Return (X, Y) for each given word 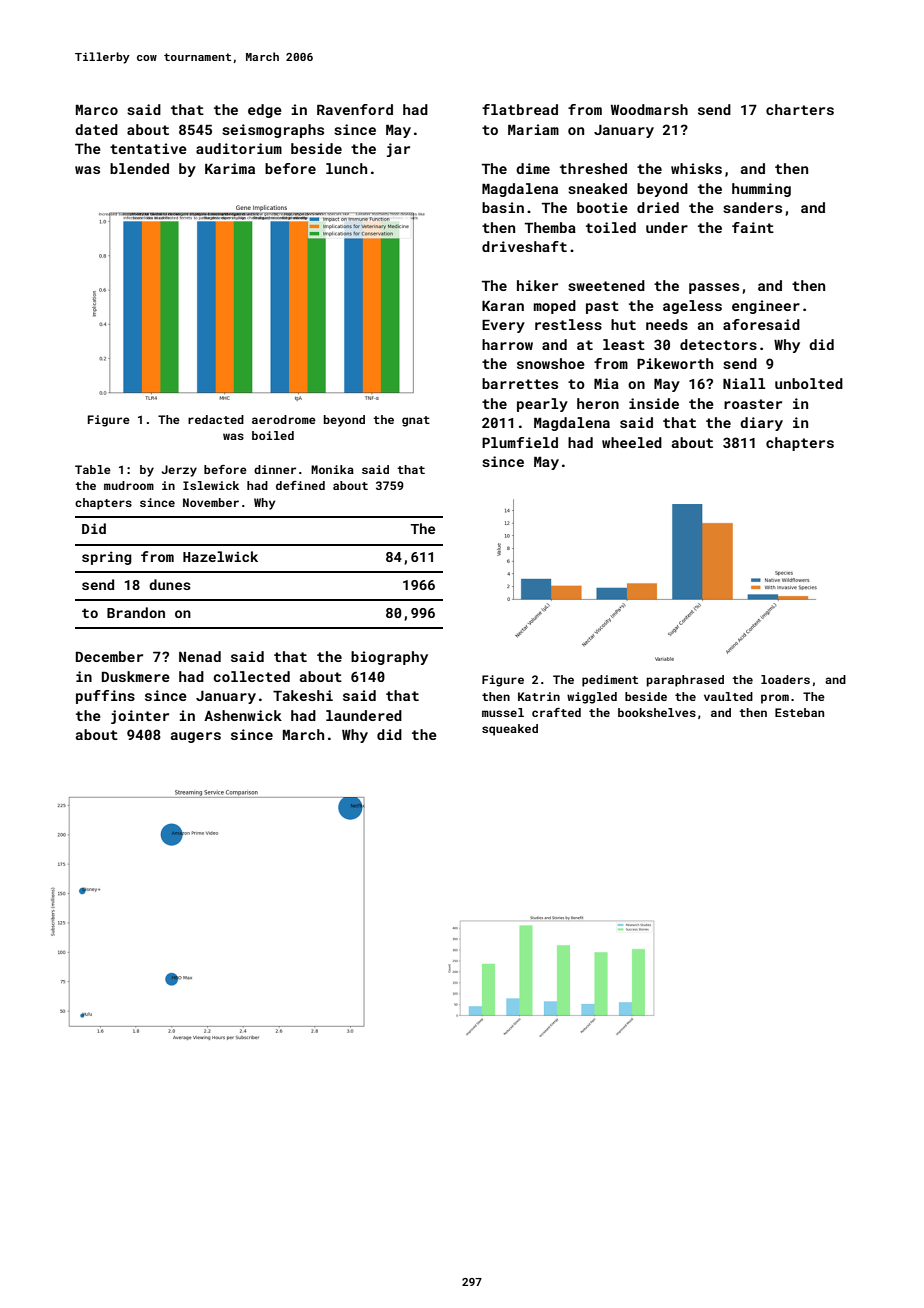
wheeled (632, 442)
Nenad (200, 656)
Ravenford (355, 109)
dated (96, 129)
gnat (416, 421)
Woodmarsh (649, 109)
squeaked (510, 730)
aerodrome (284, 419)
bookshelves (657, 712)
